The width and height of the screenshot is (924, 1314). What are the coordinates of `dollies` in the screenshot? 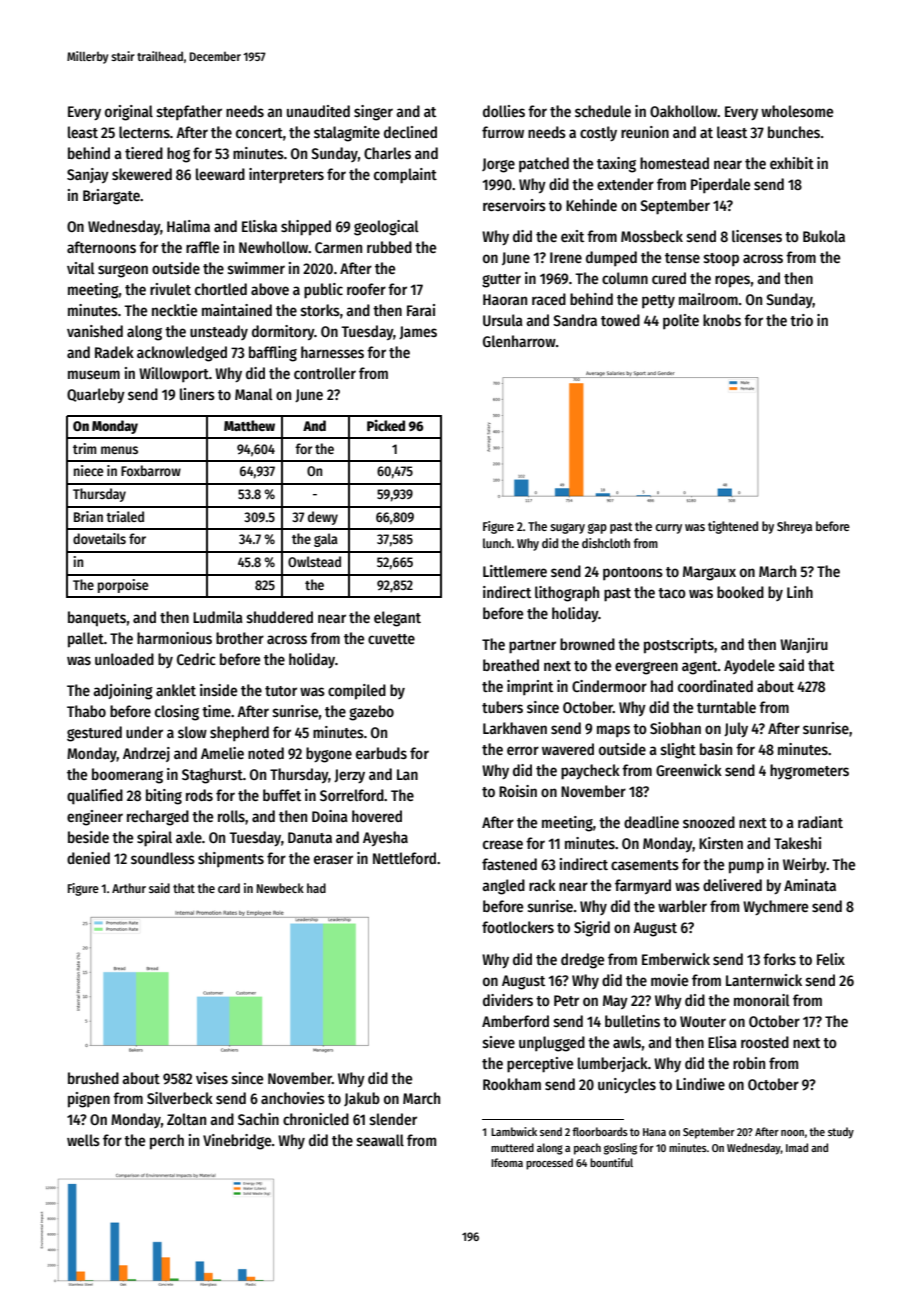 It's located at (504, 111).
